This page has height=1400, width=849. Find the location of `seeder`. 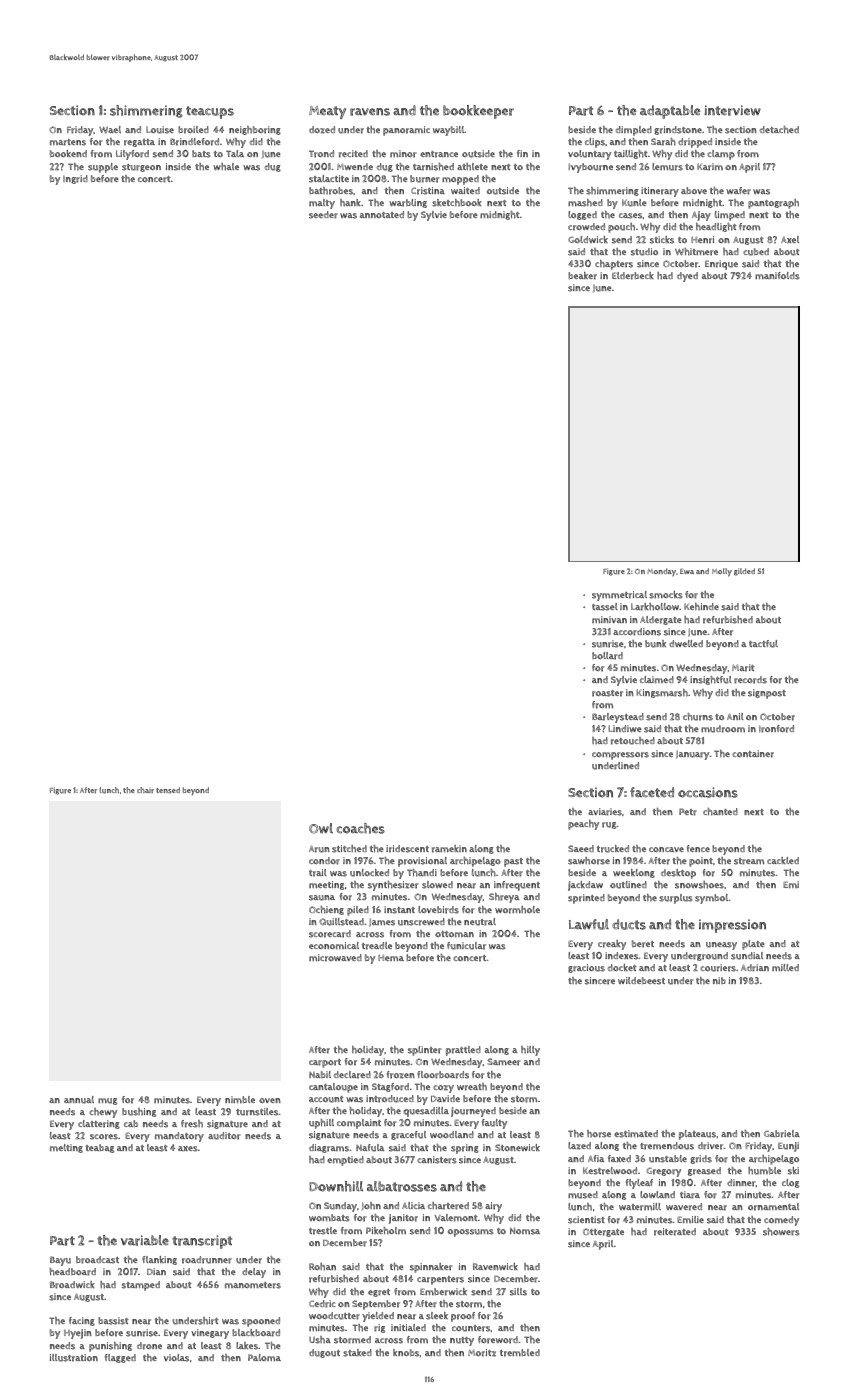

seeder is located at coordinates (323, 215).
